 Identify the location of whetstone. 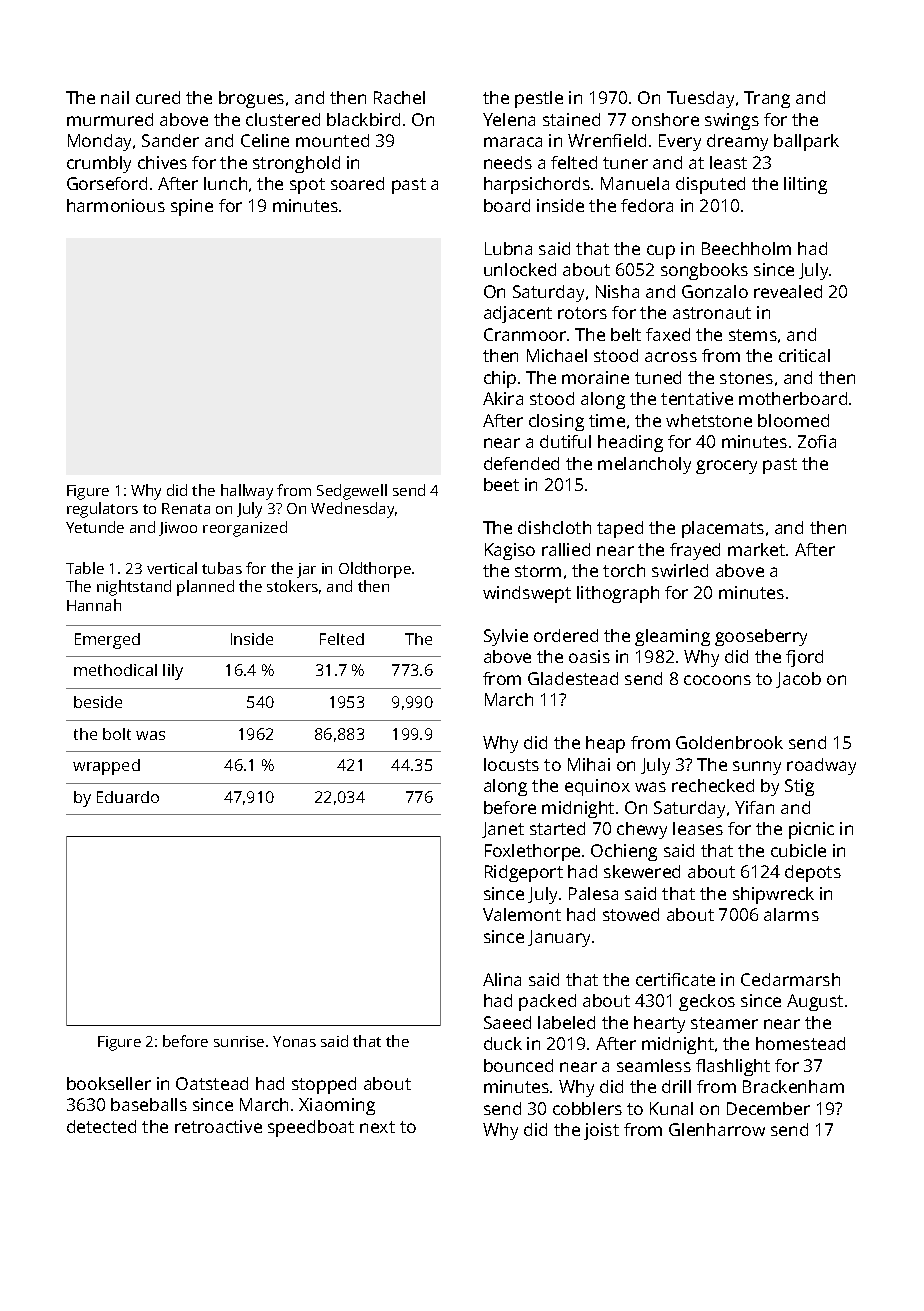
(709, 420).
